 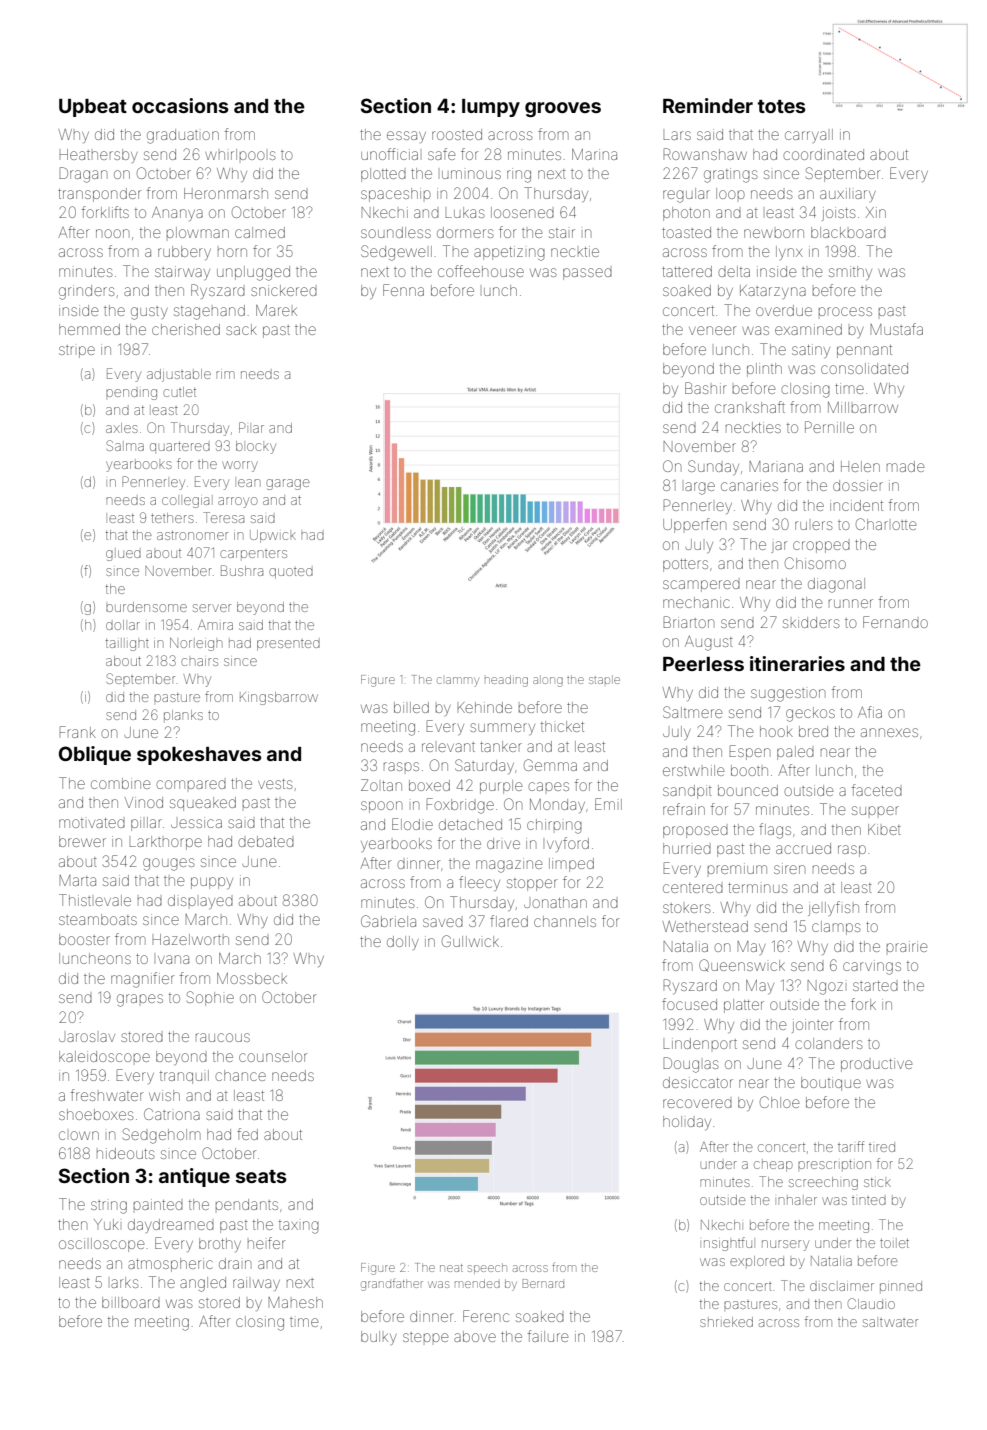 What do you see at coordinates (487, 1268) in the screenshot?
I see `speech` at bounding box center [487, 1268].
